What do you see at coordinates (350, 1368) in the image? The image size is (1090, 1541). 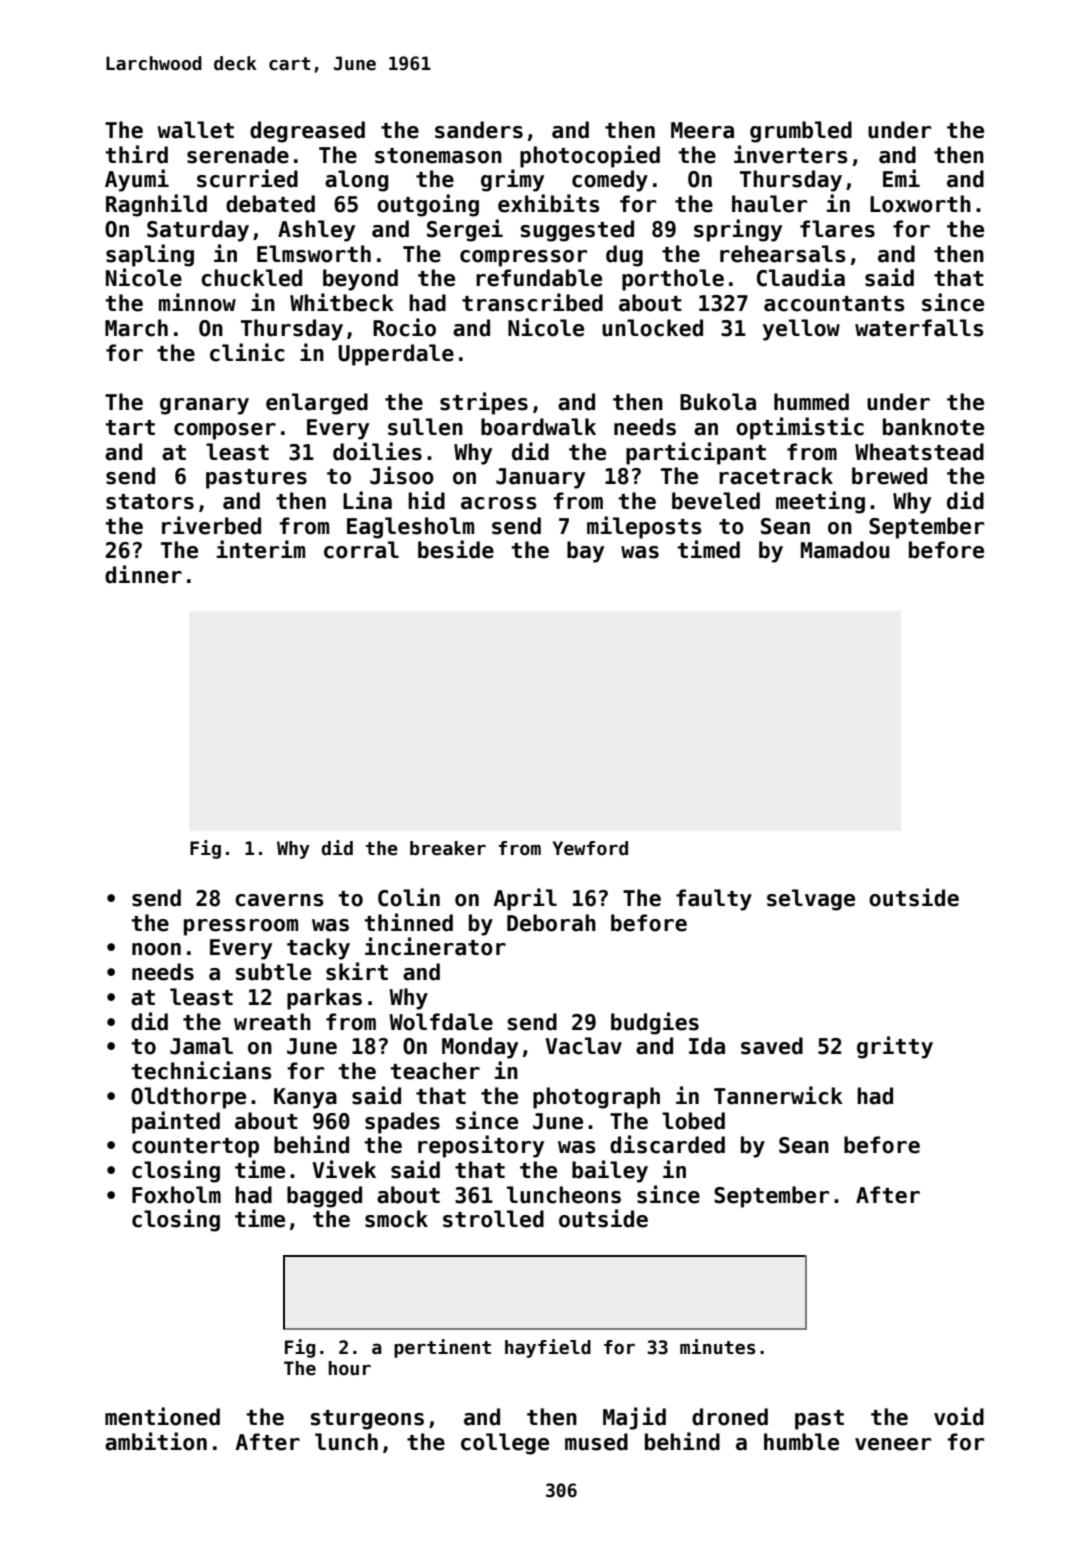 I see `hour` at bounding box center [350, 1368].
